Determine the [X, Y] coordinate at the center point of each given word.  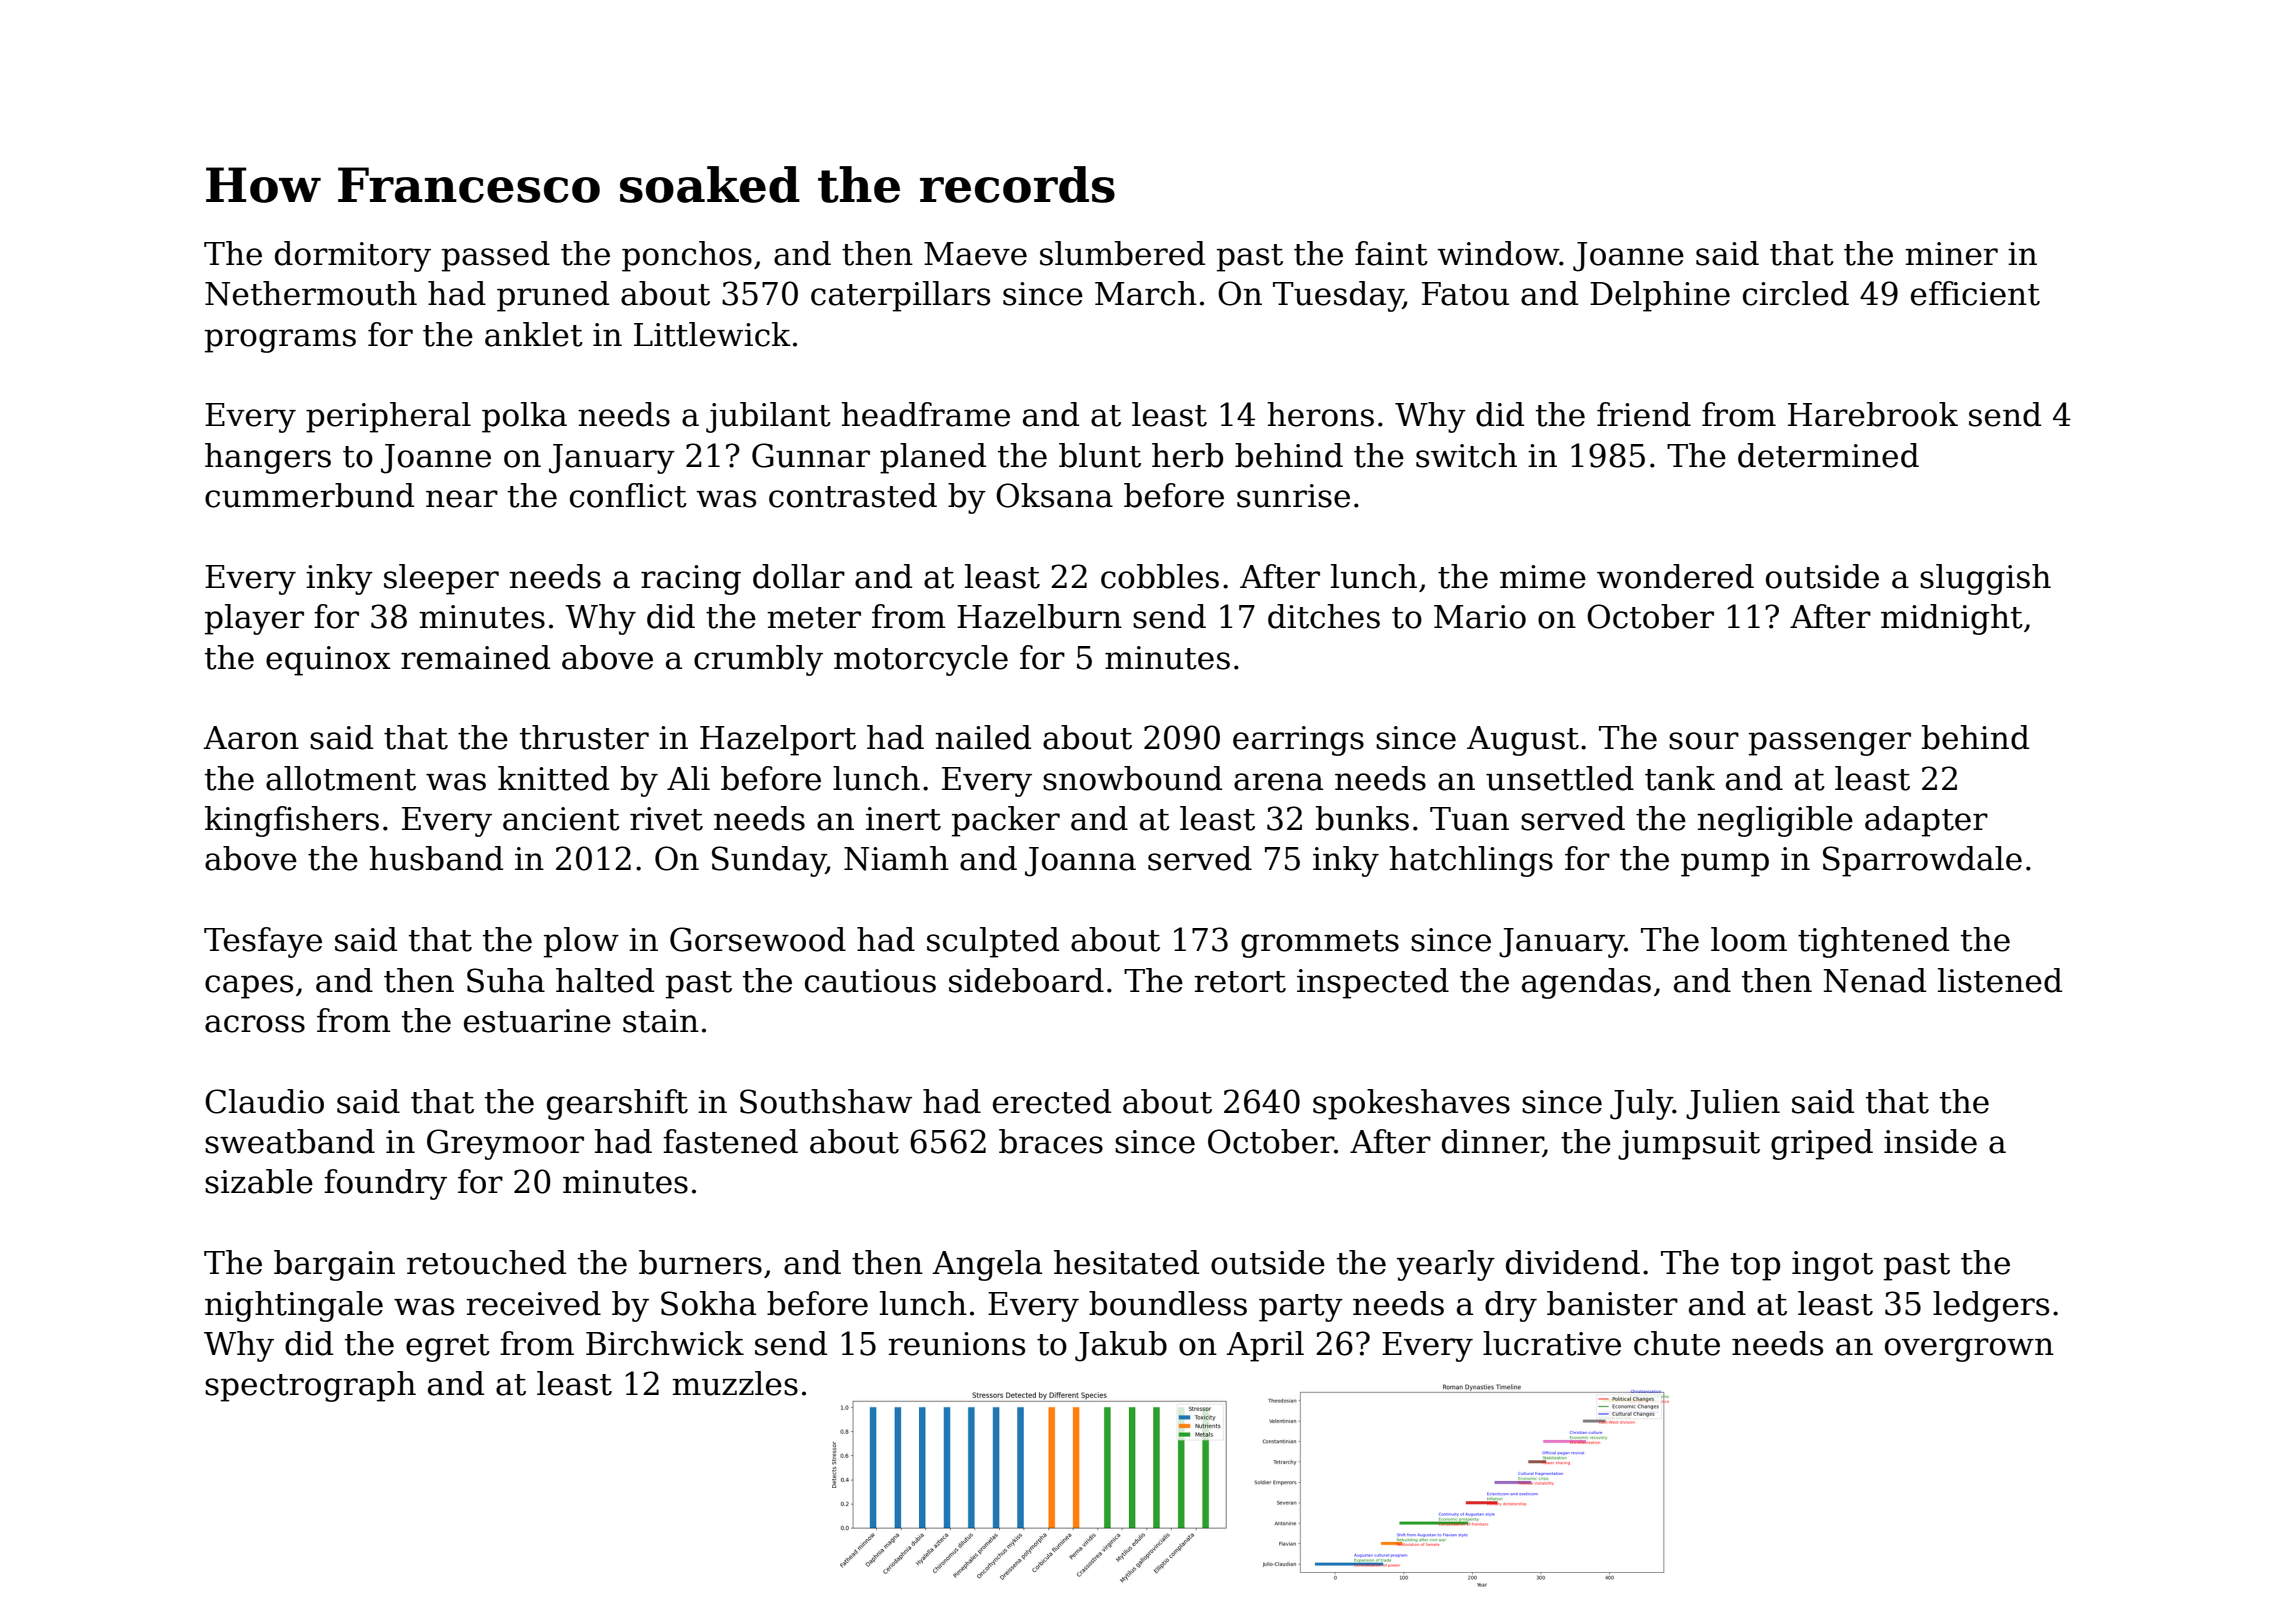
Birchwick [665, 1343]
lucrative [1552, 1343]
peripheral [388, 417]
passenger [1830, 744]
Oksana [1054, 495]
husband [436, 858]
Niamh [896, 858]
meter [814, 618]
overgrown [1969, 1350]
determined [1828, 455]
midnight [1952, 619]
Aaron [251, 738]
